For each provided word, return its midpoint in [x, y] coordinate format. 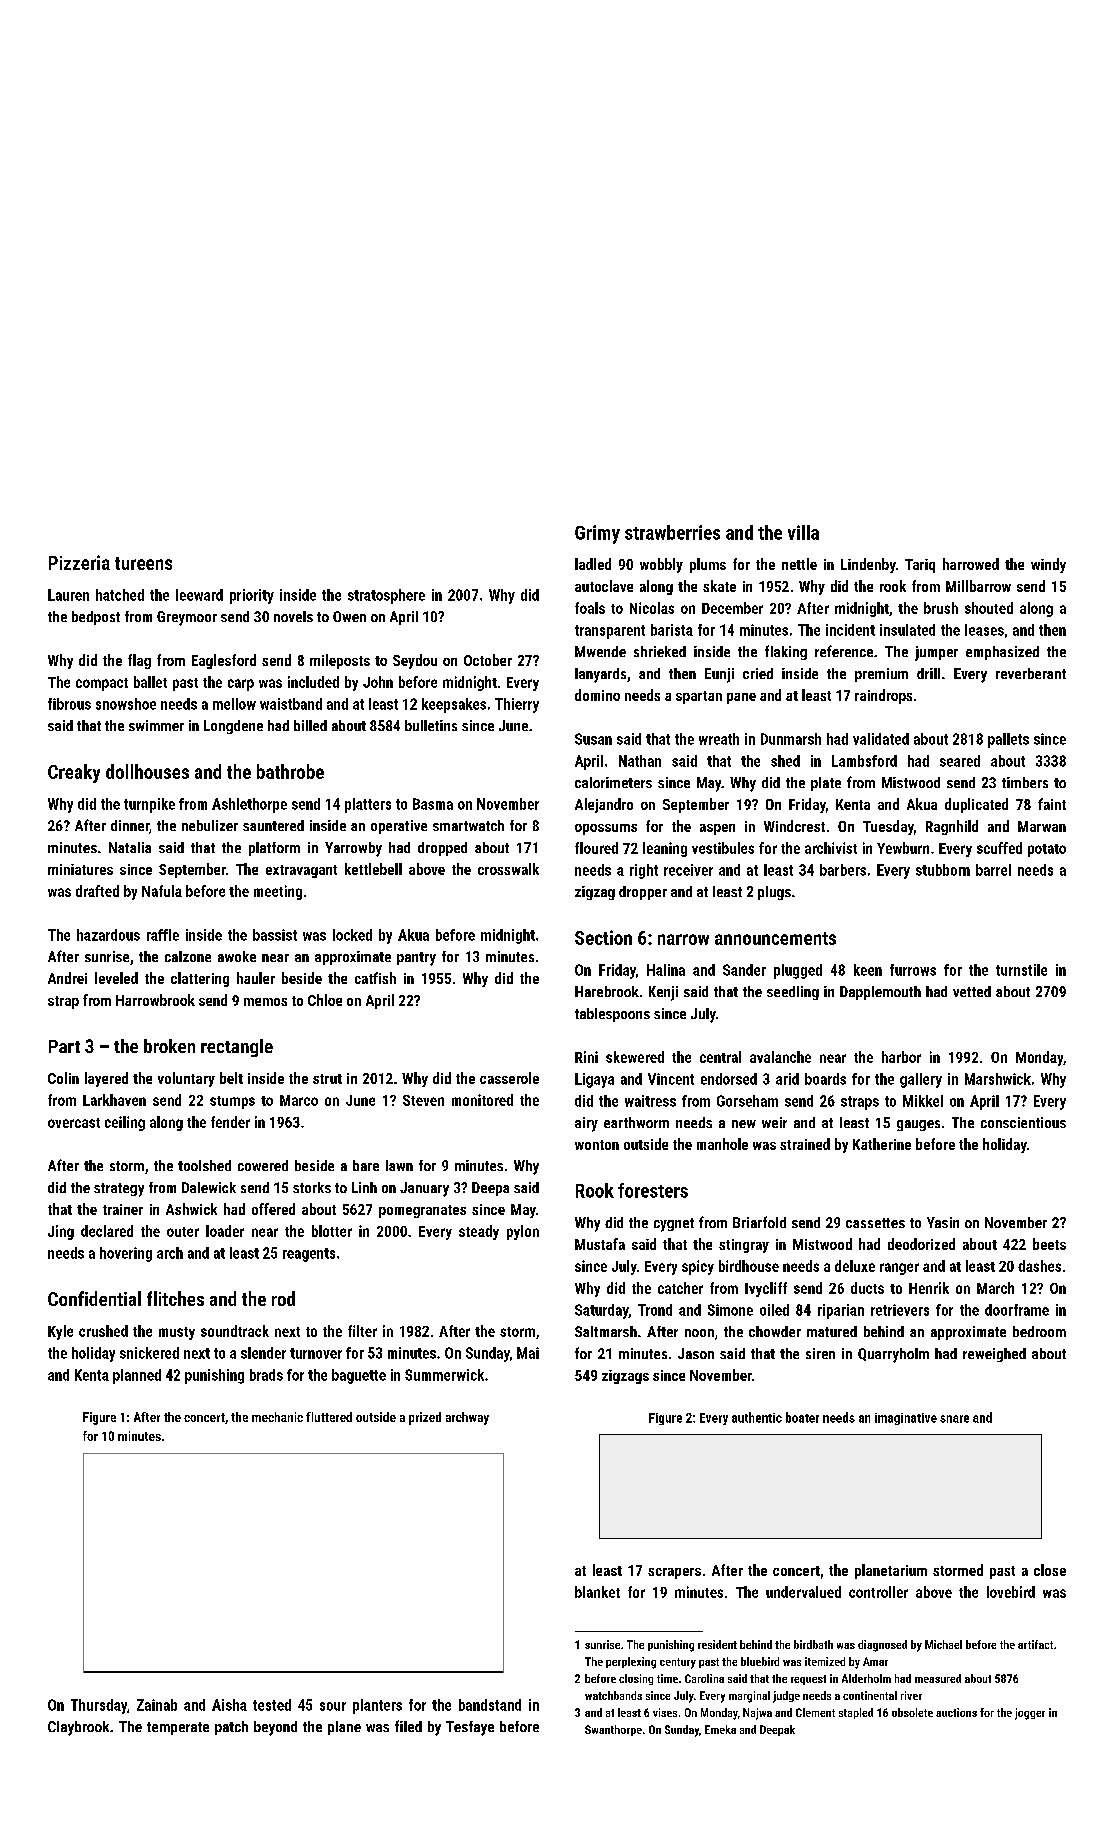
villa [803, 532]
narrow [683, 939]
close [1050, 1570]
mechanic [277, 1417]
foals [590, 608]
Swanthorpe [613, 1730]
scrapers [674, 1573]
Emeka [720, 1729]
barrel [993, 870]
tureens [143, 563]
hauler [256, 978]
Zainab [157, 1705]
